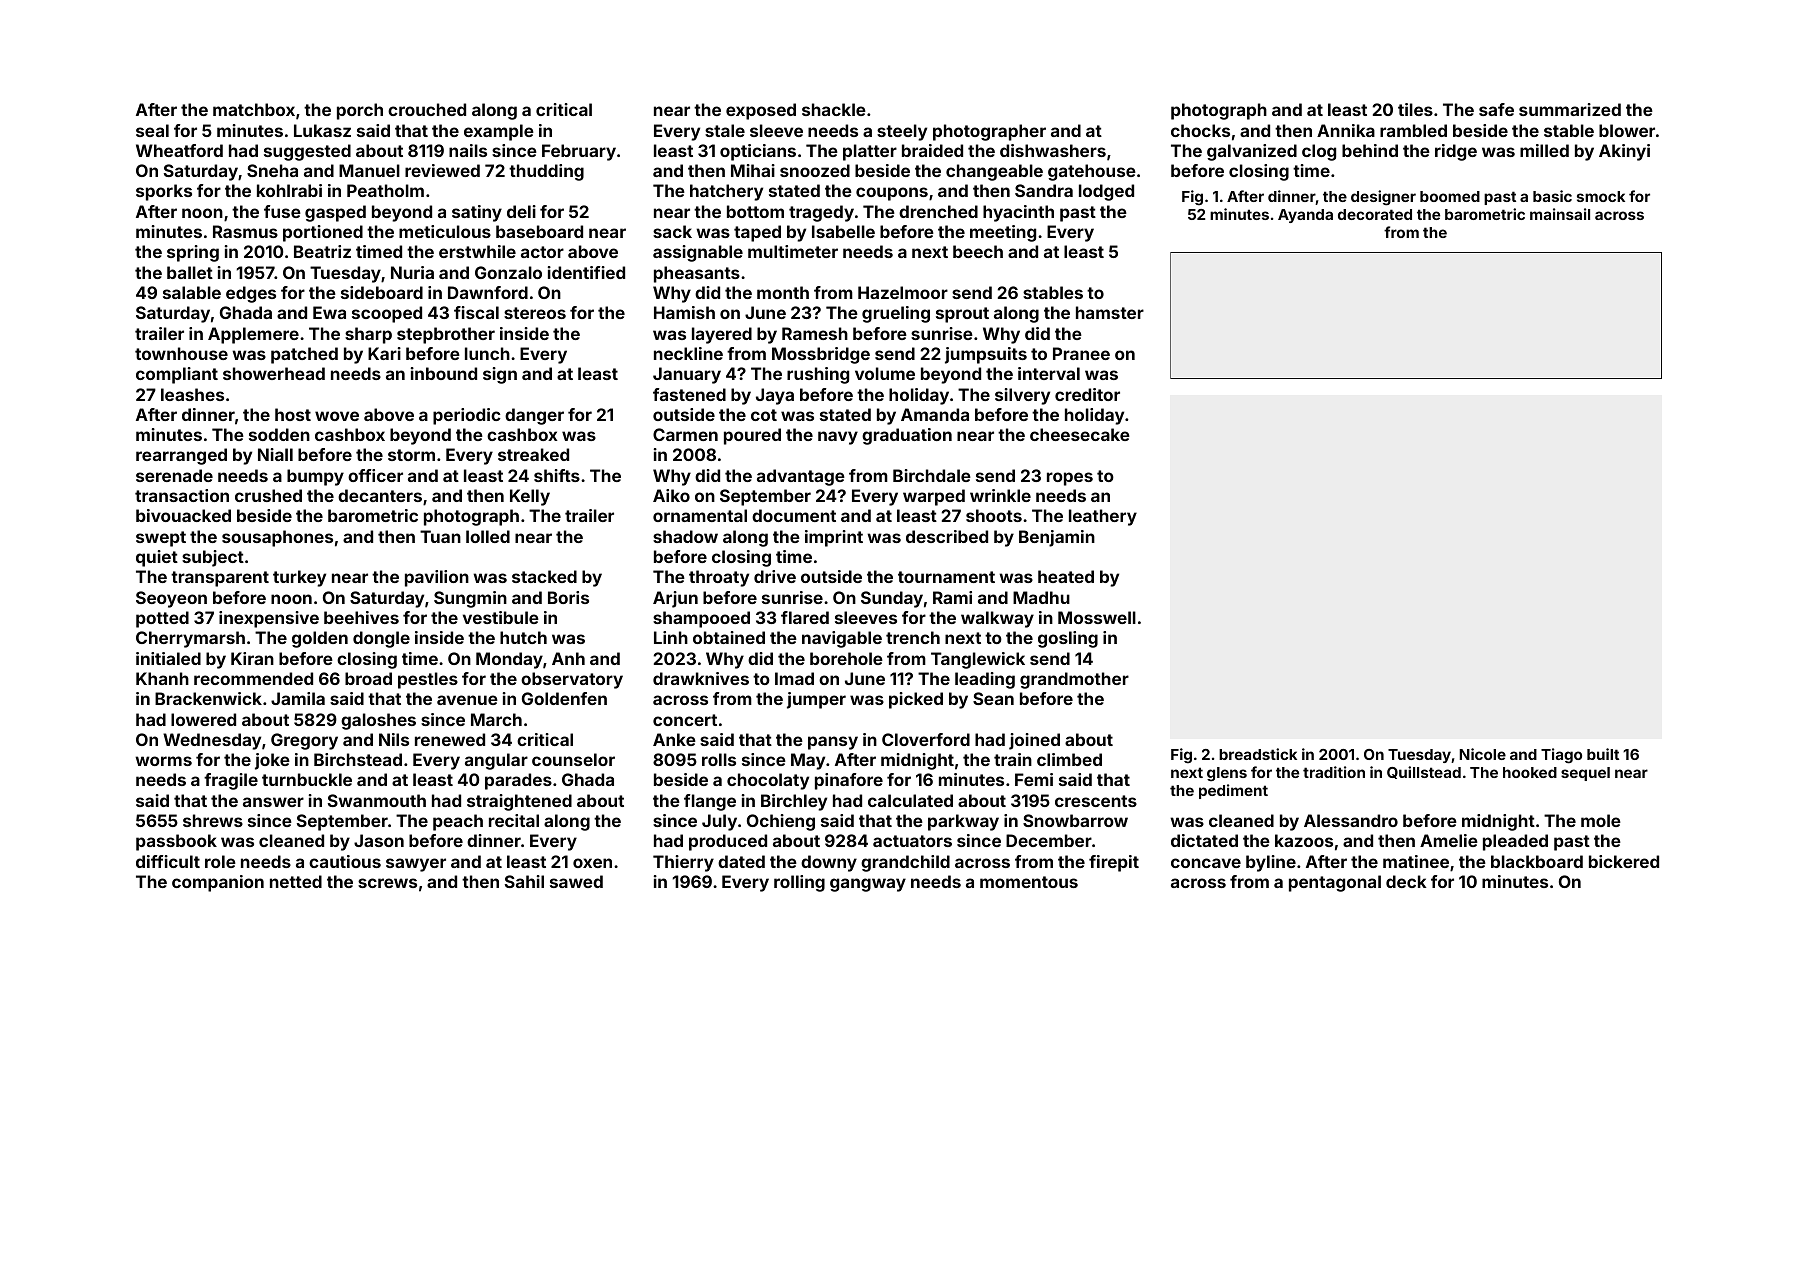 This page has height=1270, width=1797. Describe the element at coordinates (544, 576) in the page. I see `stacked` at that location.
